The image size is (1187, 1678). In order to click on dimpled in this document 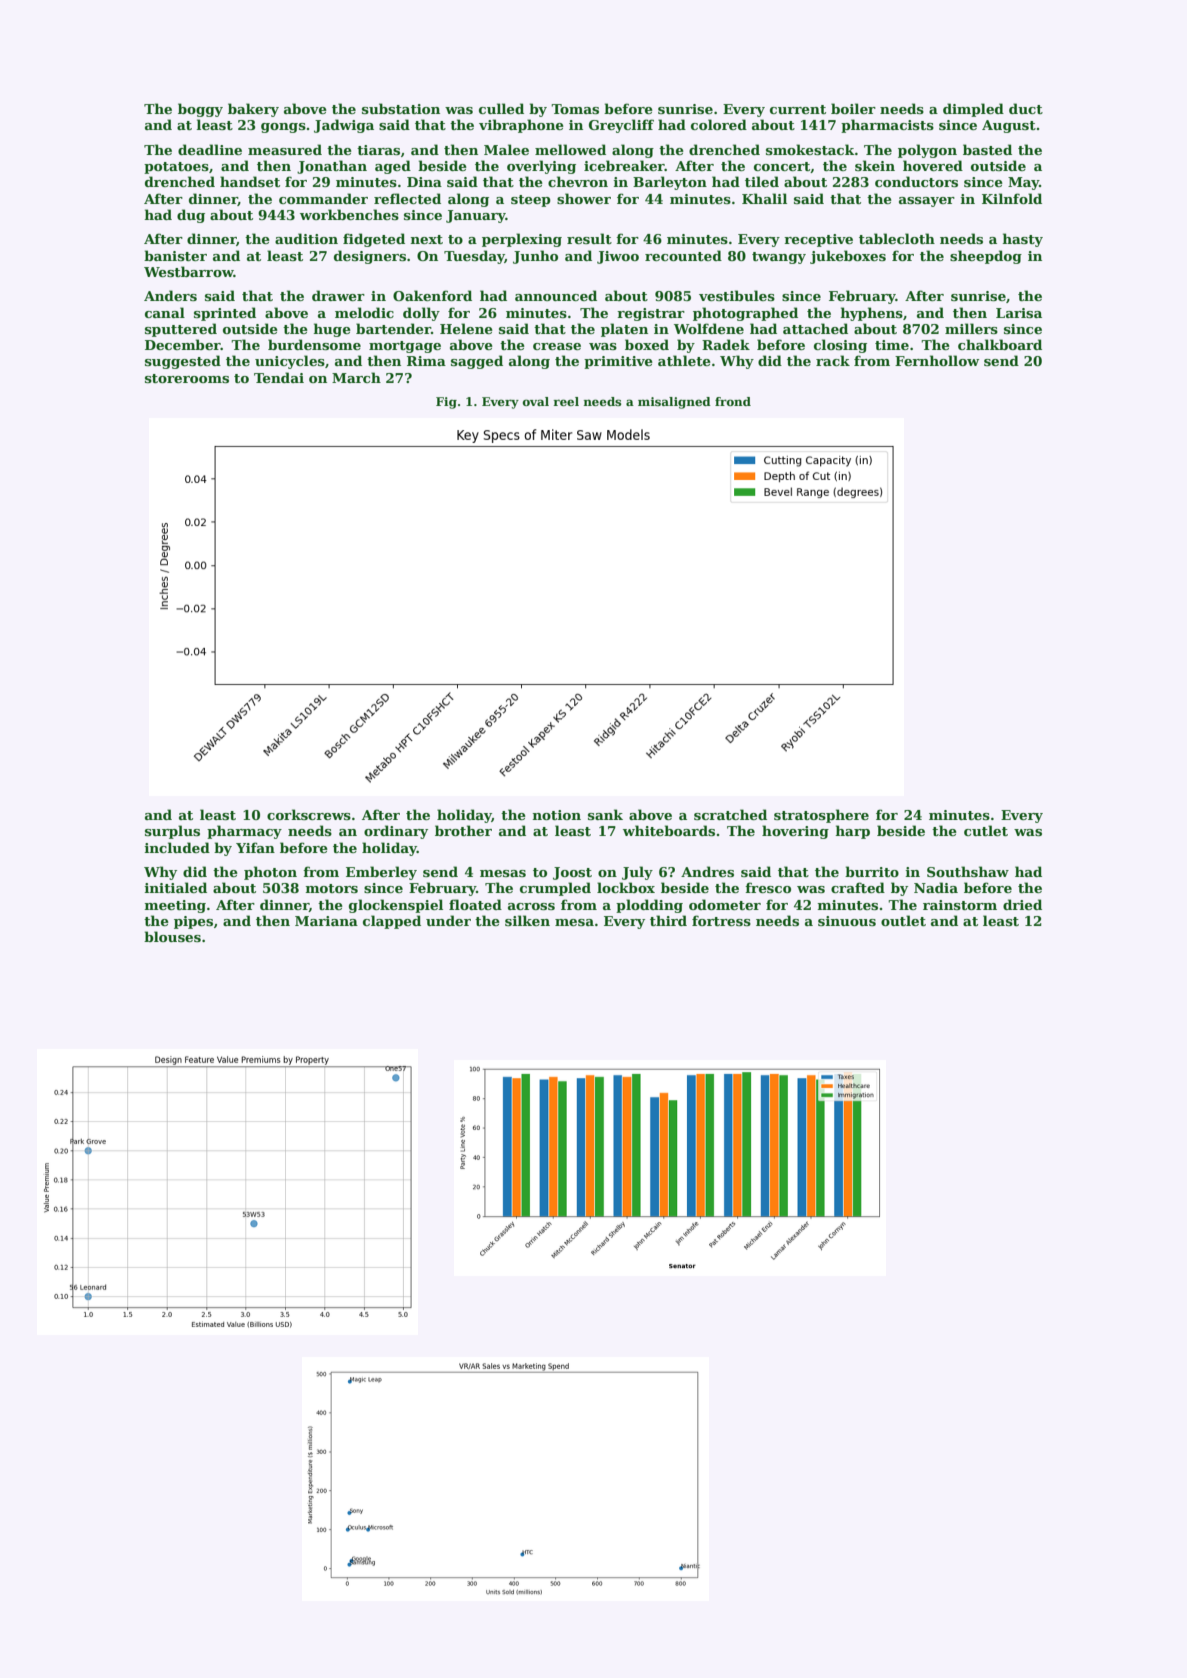, I will do `click(973, 110)`.
